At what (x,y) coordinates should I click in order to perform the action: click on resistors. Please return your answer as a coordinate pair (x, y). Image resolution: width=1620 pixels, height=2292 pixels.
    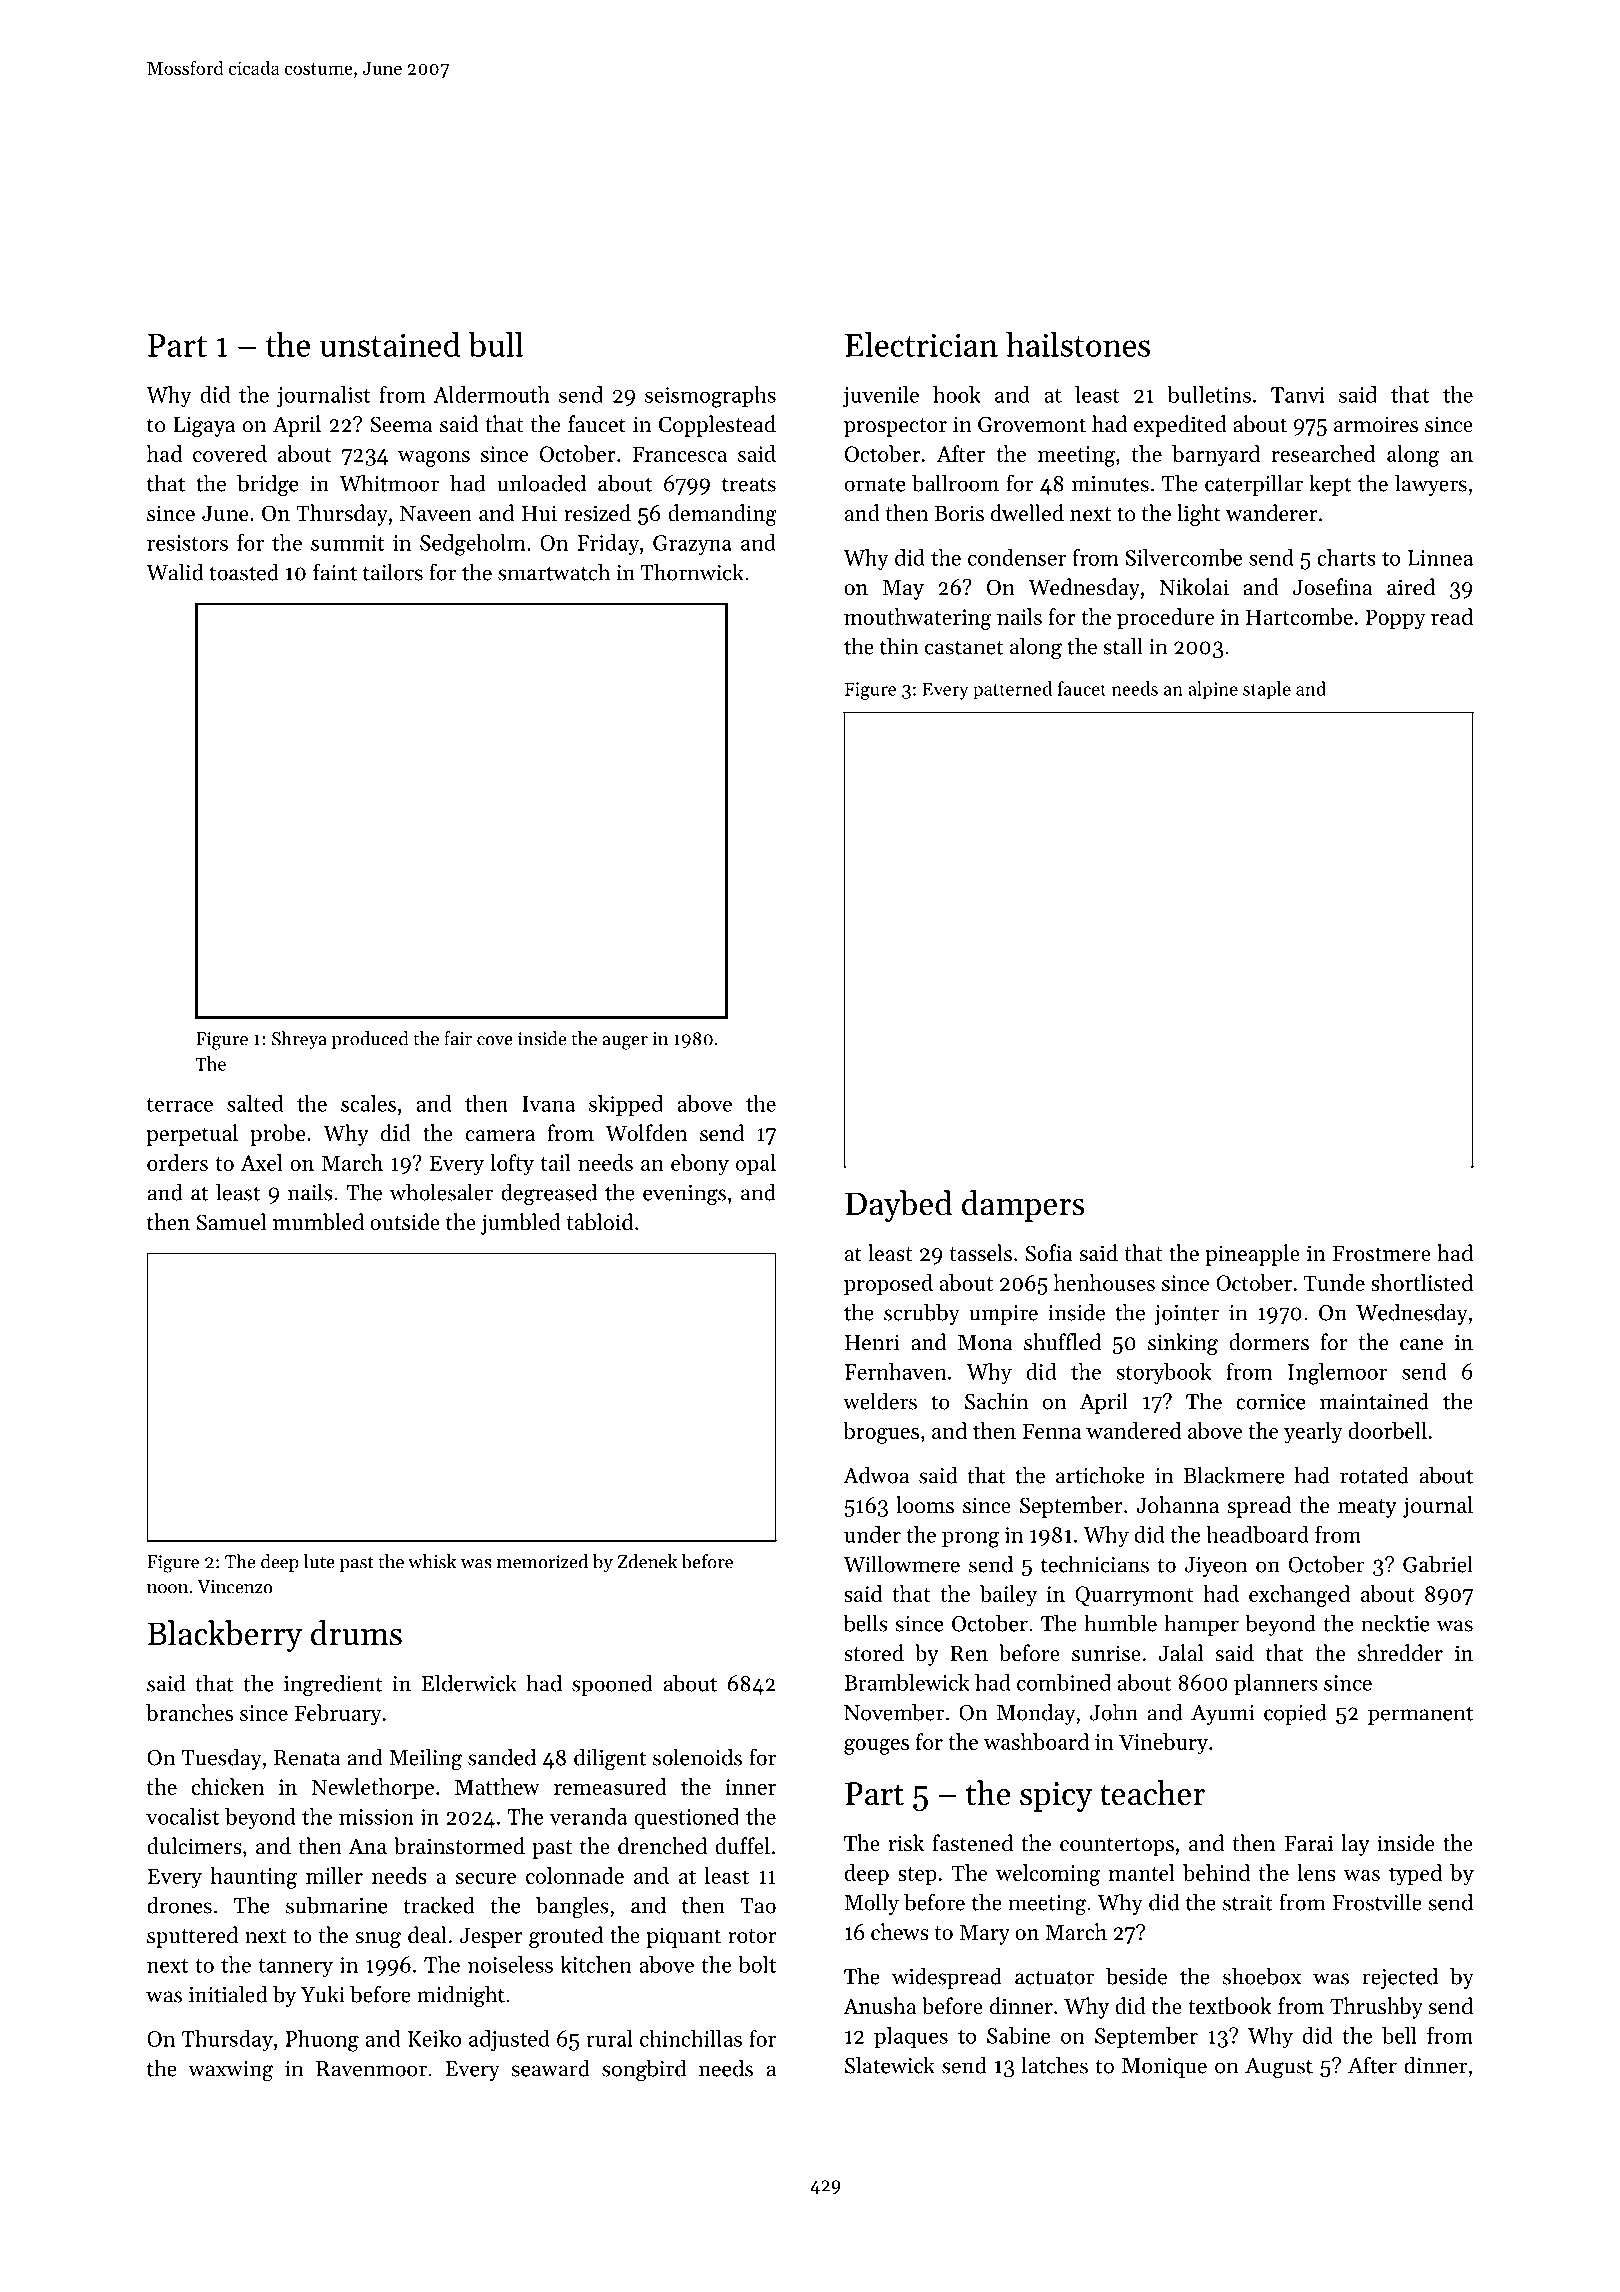
    Looking at the image, I should click on (187, 543).
